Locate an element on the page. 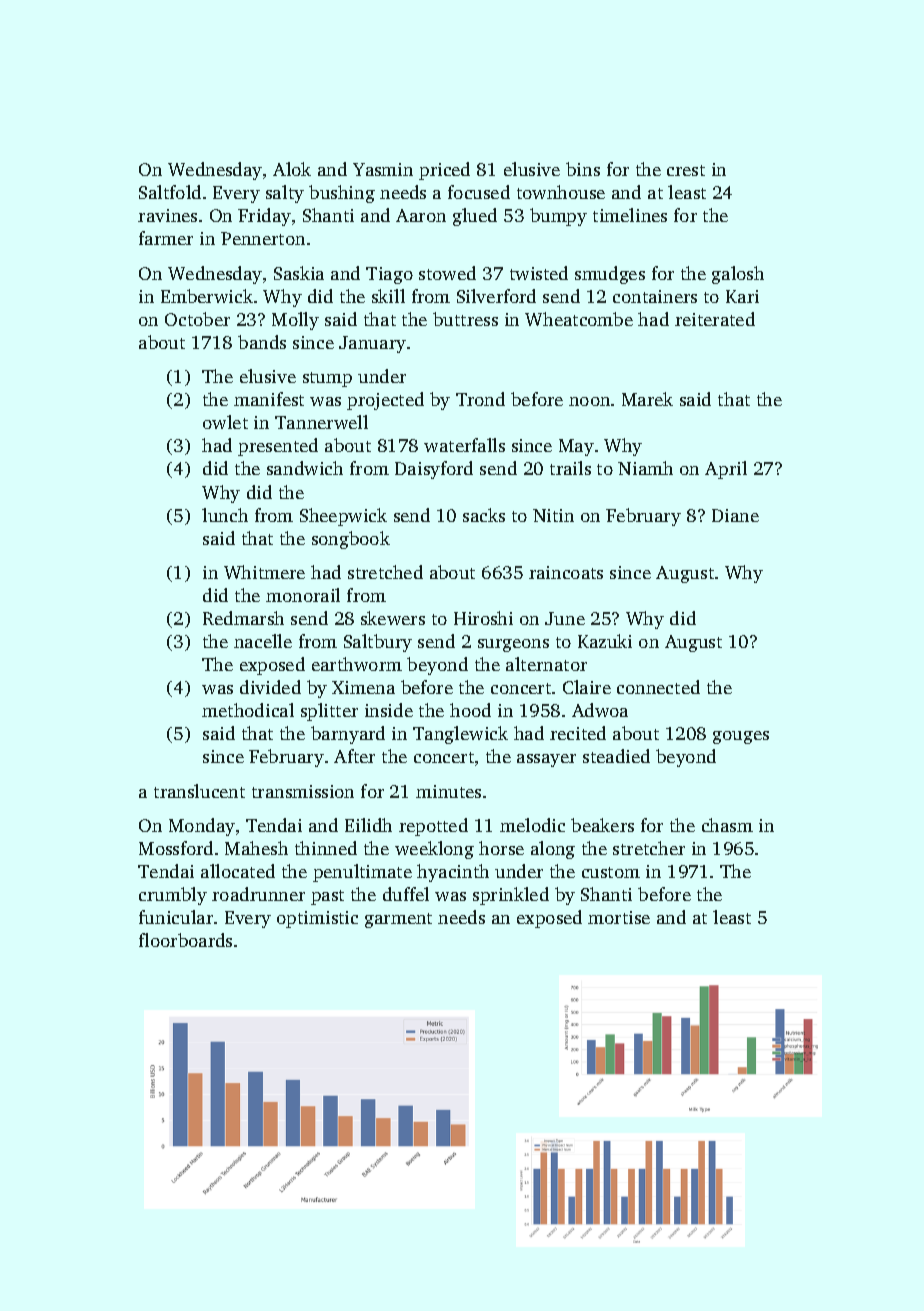  Alok is located at coordinates (292, 169).
